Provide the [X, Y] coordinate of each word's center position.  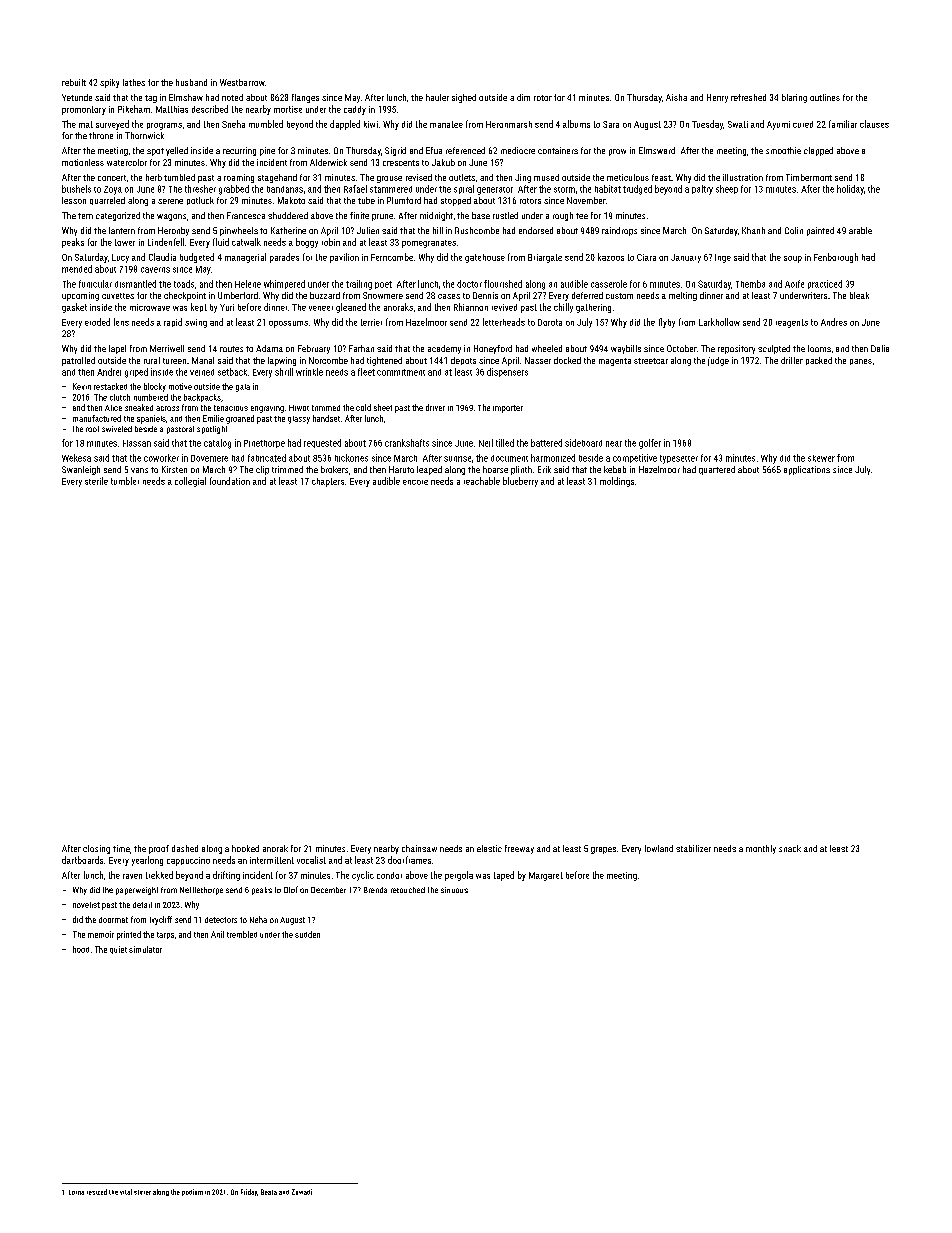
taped [504, 876]
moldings [617, 482]
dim [523, 97]
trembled [242, 934]
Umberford [238, 295]
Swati [738, 124]
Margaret [546, 876]
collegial [190, 482]
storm [564, 190]
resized [97, 1192]
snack [790, 848]
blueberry [520, 482]
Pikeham [134, 109]
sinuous [454, 890]
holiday [850, 190]
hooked [245, 848]
